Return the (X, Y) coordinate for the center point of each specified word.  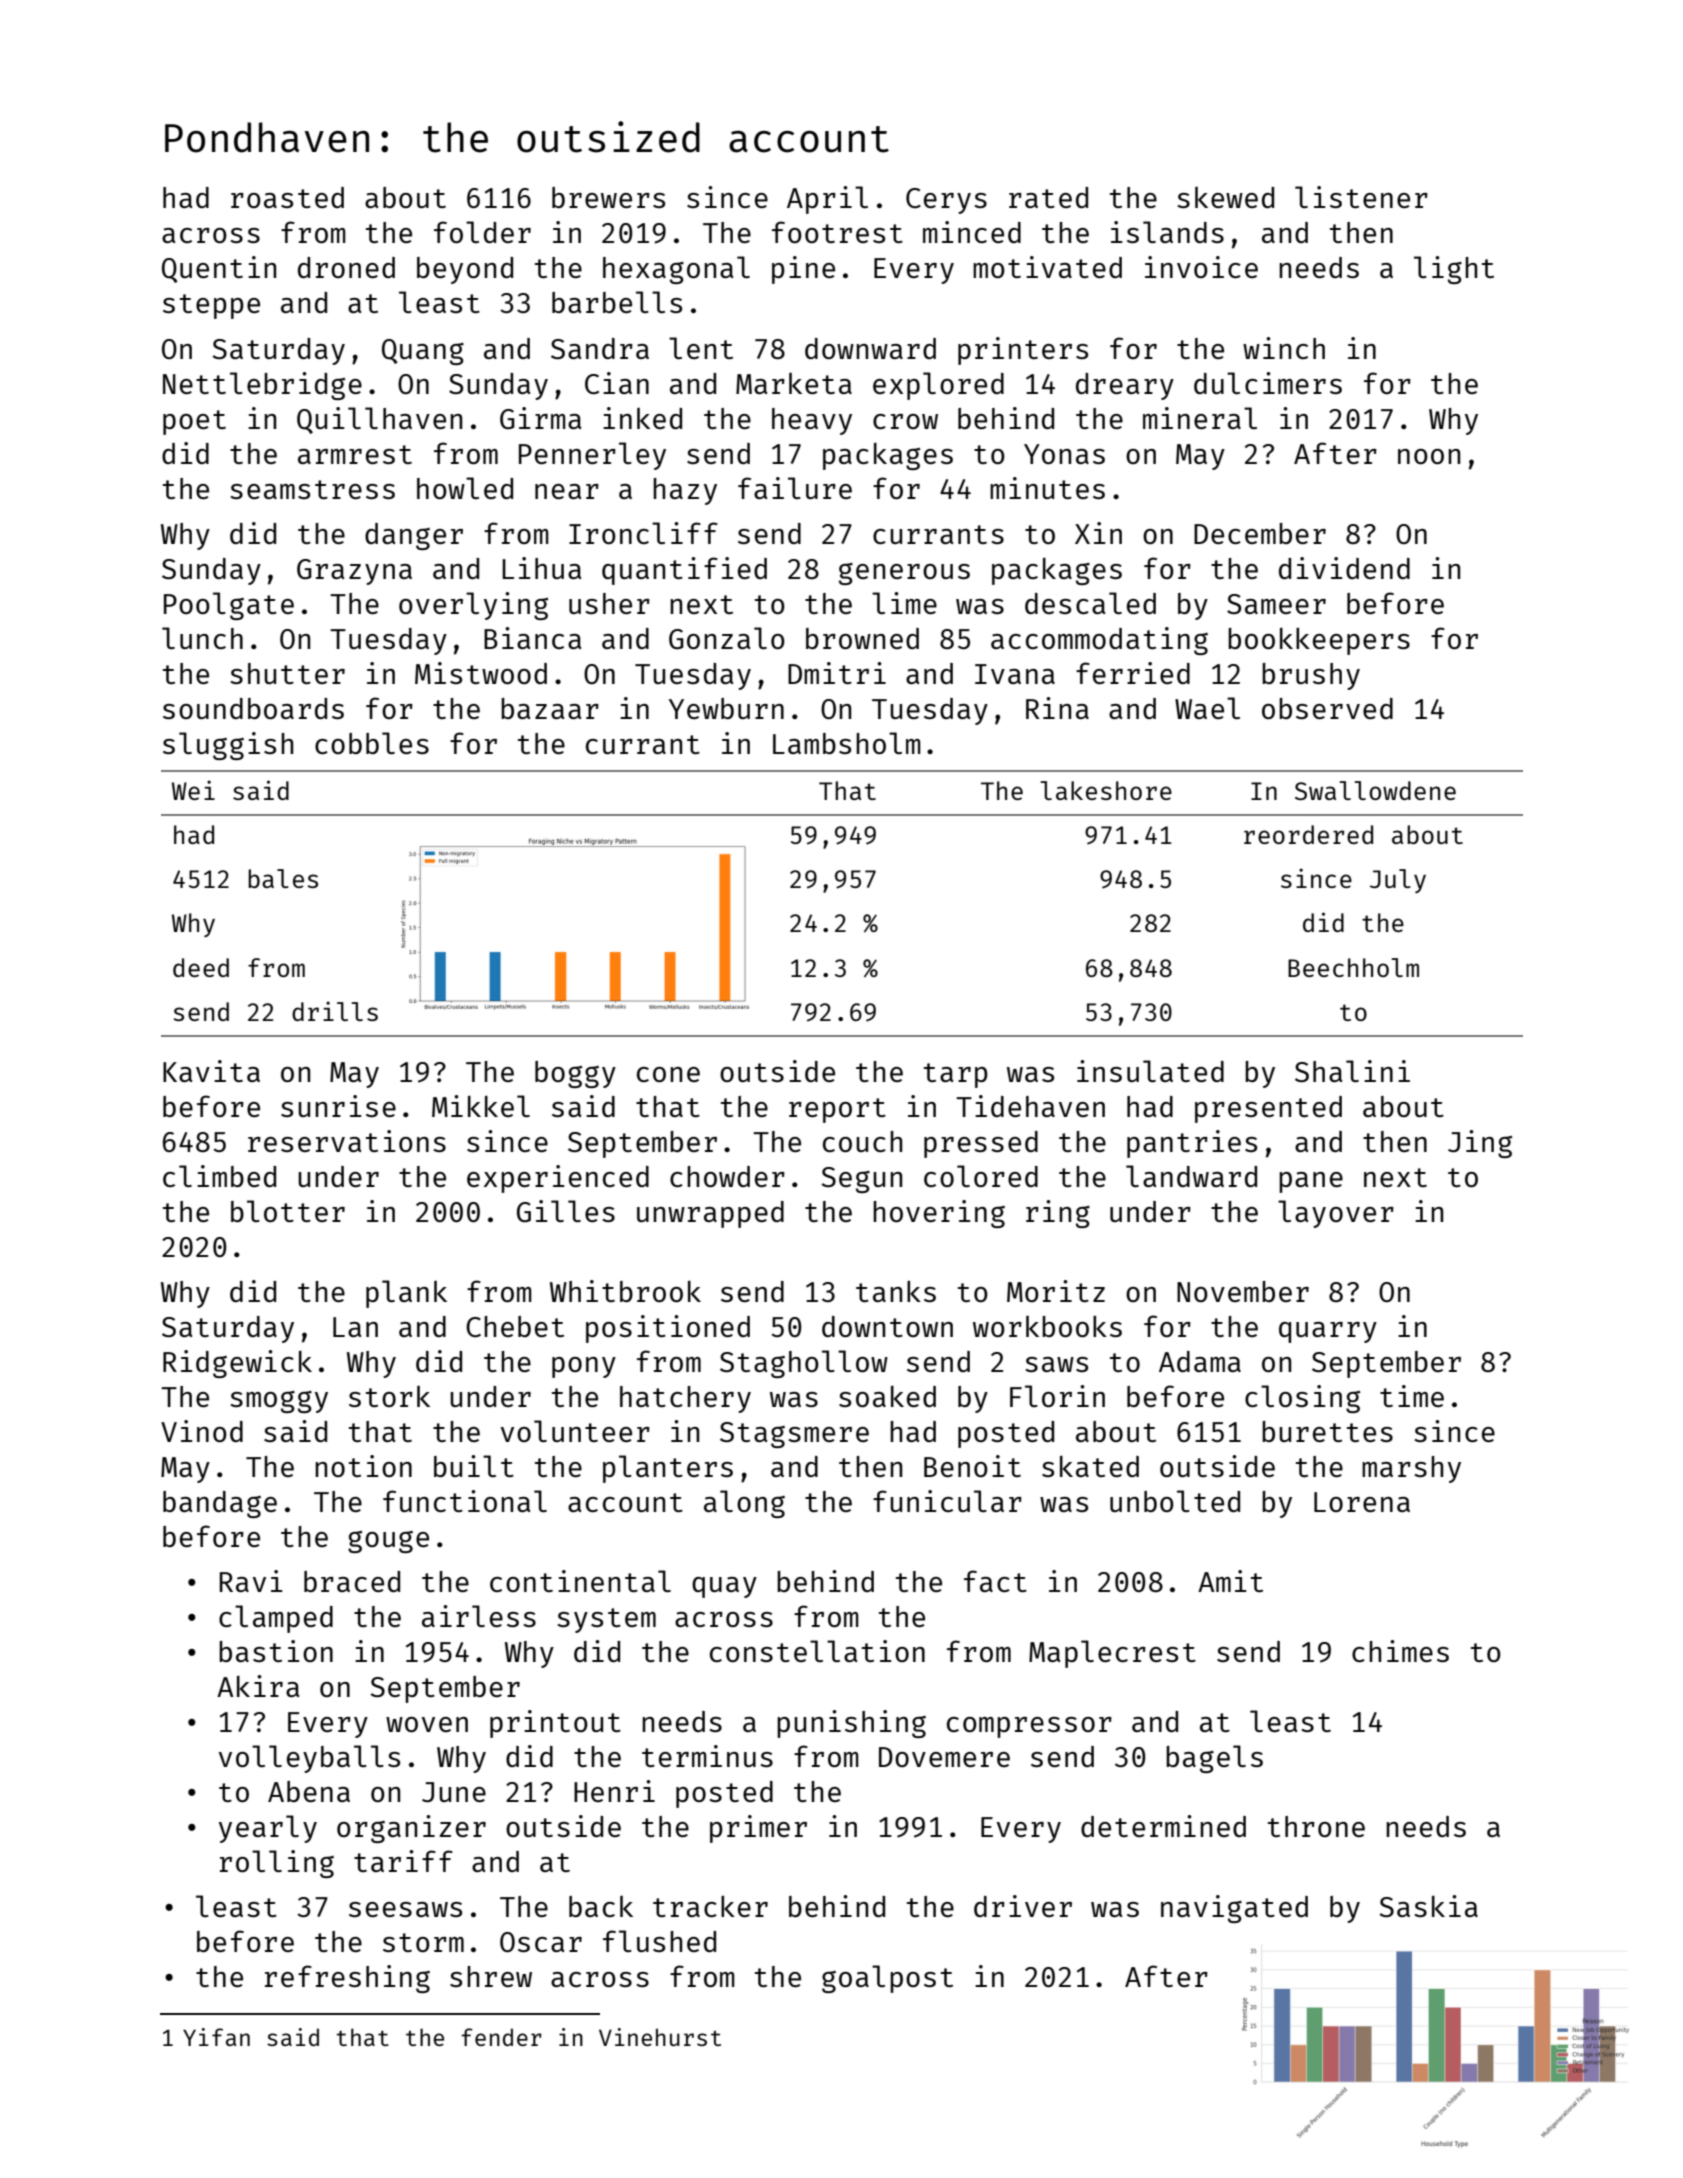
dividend (1344, 568)
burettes (1327, 1431)
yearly (268, 1829)
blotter (288, 1211)
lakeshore (1106, 790)
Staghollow (804, 1364)
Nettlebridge (262, 386)
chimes (1400, 1651)
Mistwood (481, 673)
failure (795, 488)
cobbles (372, 743)
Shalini (1352, 1071)
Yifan (216, 2037)
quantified (684, 571)
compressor (1029, 1727)
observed (1327, 708)
